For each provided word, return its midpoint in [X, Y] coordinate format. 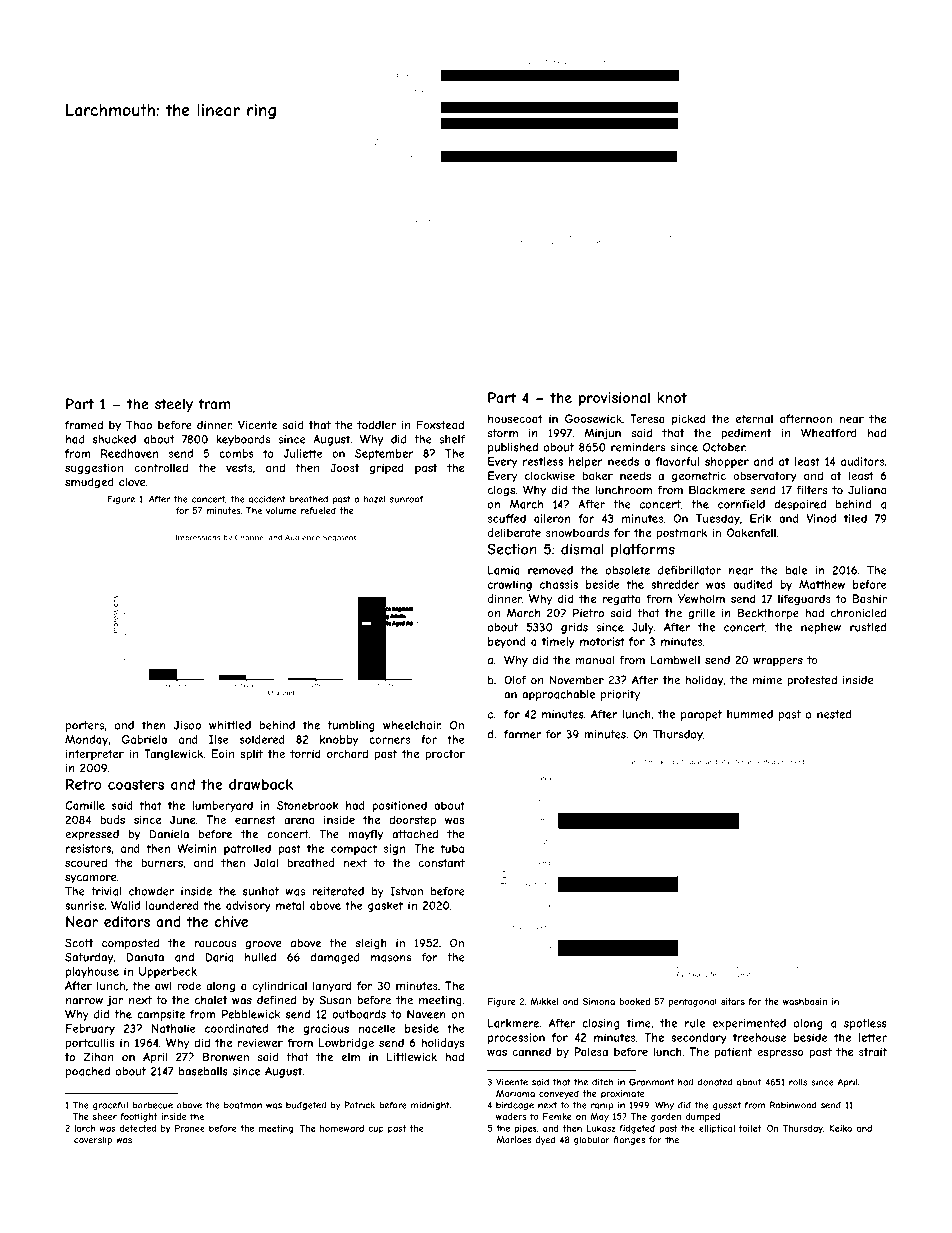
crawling [510, 585]
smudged [89, 483]
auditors [862, 461]
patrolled [247, 849]
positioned [399, 806]
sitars [733, 1001]
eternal [754, 419]
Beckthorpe [768, 614]
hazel [374, 499]
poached [88, 1072]
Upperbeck [168, 972]
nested [834, 714]
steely [174, 405]
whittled [230, 725]
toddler [376, 425]
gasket [385, 906]
